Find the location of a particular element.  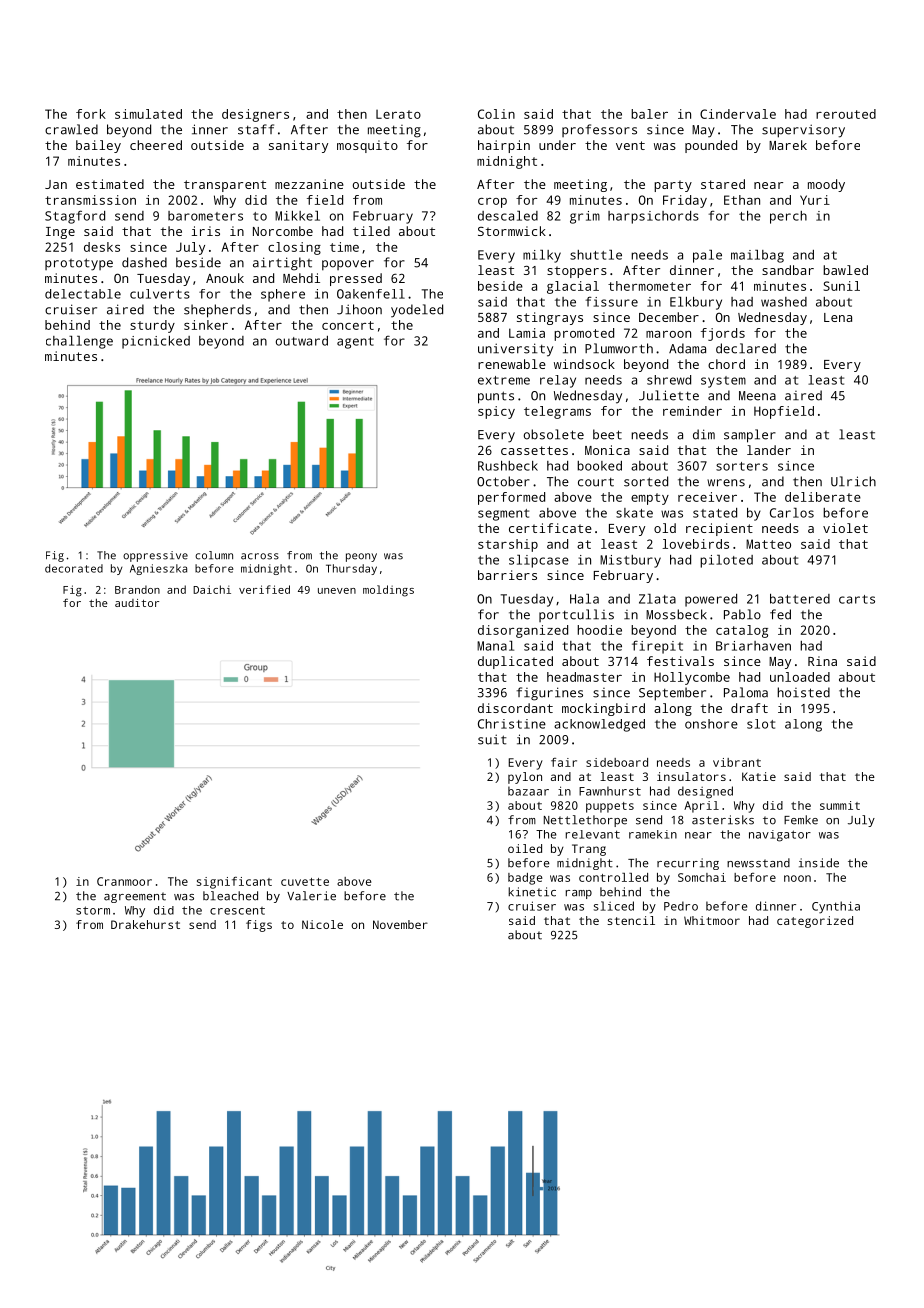

Drakehurst is located at coordinates (145, 924).
